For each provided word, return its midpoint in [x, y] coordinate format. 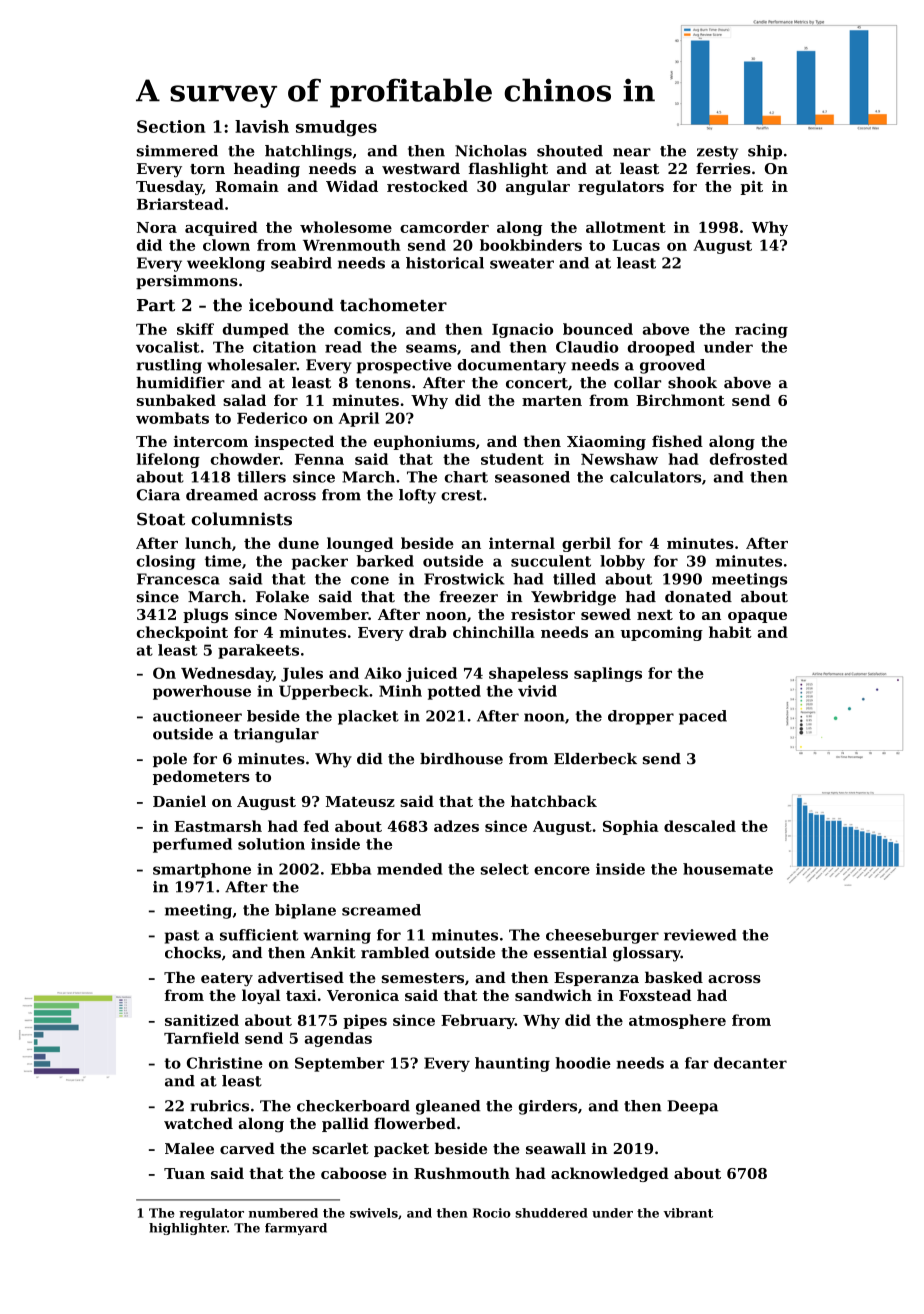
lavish [262, 126]
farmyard [296, 1229]
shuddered [551, 1213]
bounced [598, 329]
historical [445, 263]
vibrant [688, 1213]
